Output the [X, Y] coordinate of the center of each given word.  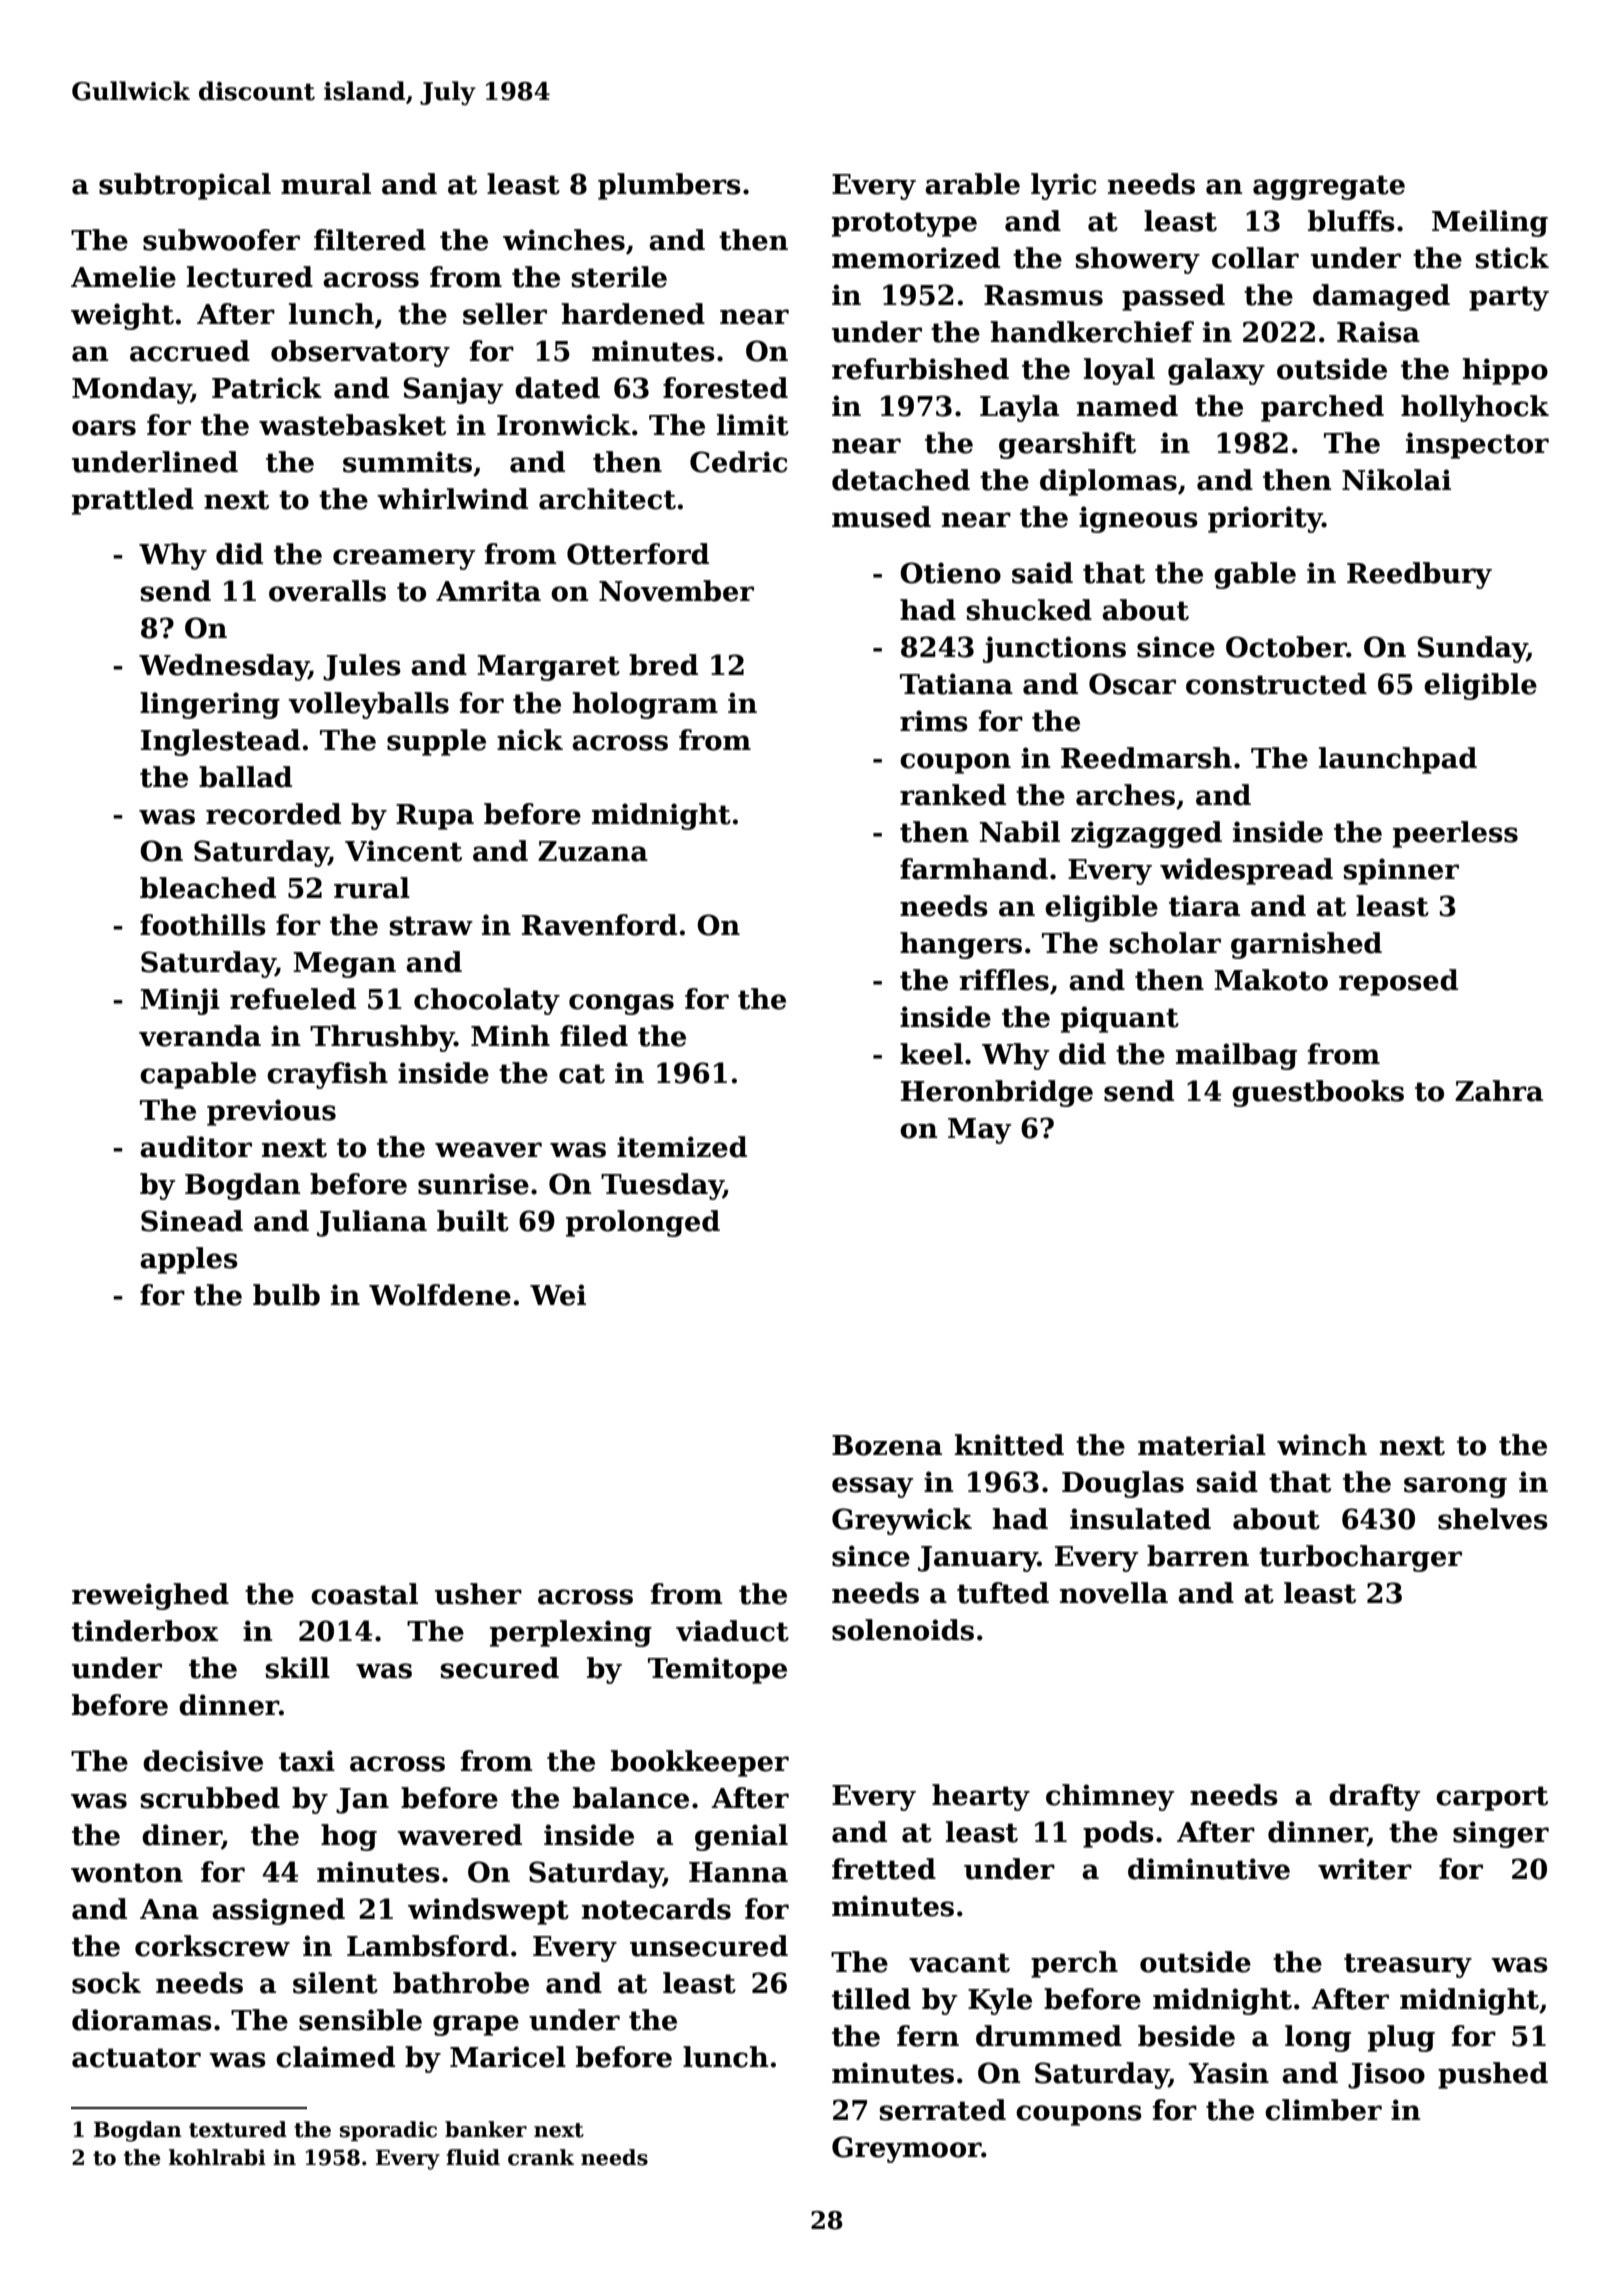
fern [928, 2036]
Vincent [403, 851]
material [1202, 1445]
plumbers [669, 186]
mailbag [1236, 1056]
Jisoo [1386, 2075]
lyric [1063, 186]
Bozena [887, 1445]
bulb [286, 1295]
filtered [370, 240]
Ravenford [599, 925]
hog [349, 1837]
